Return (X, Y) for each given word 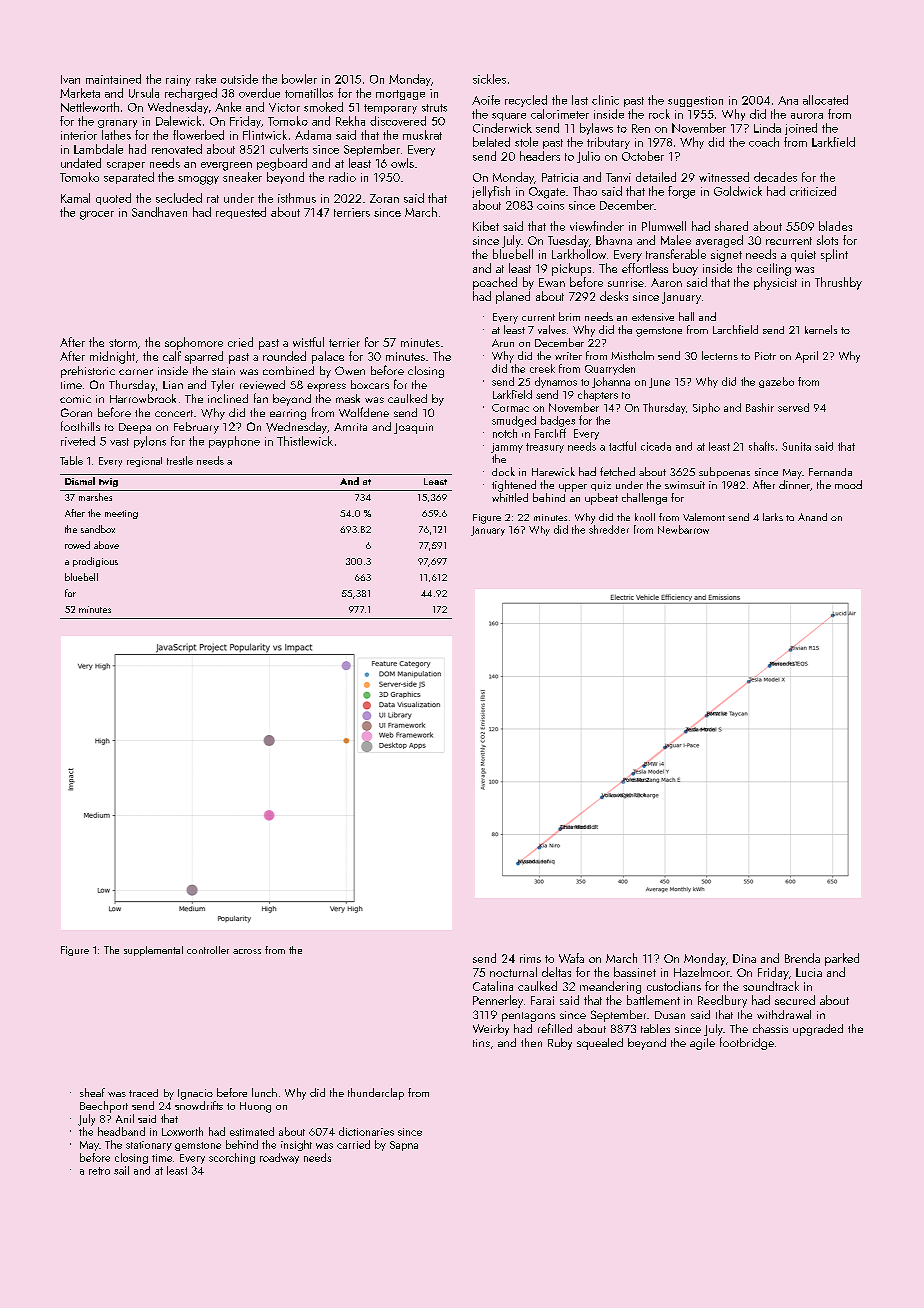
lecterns (720, 355)
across (247, 951)
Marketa (80, 93)
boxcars (370, 384)
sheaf (92, 1092)
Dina (744, 958)
